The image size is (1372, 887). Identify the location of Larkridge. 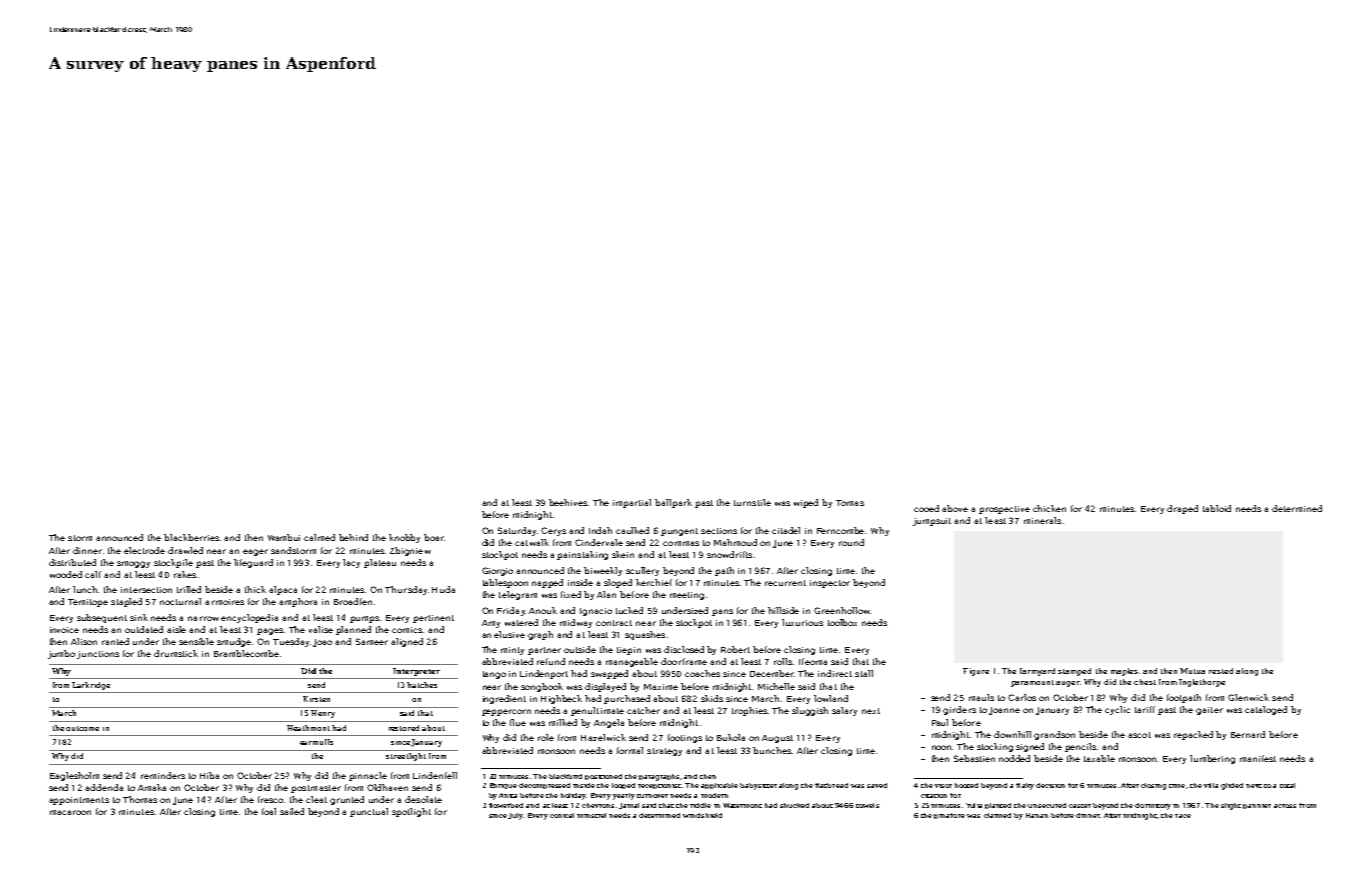
(91, 686).
